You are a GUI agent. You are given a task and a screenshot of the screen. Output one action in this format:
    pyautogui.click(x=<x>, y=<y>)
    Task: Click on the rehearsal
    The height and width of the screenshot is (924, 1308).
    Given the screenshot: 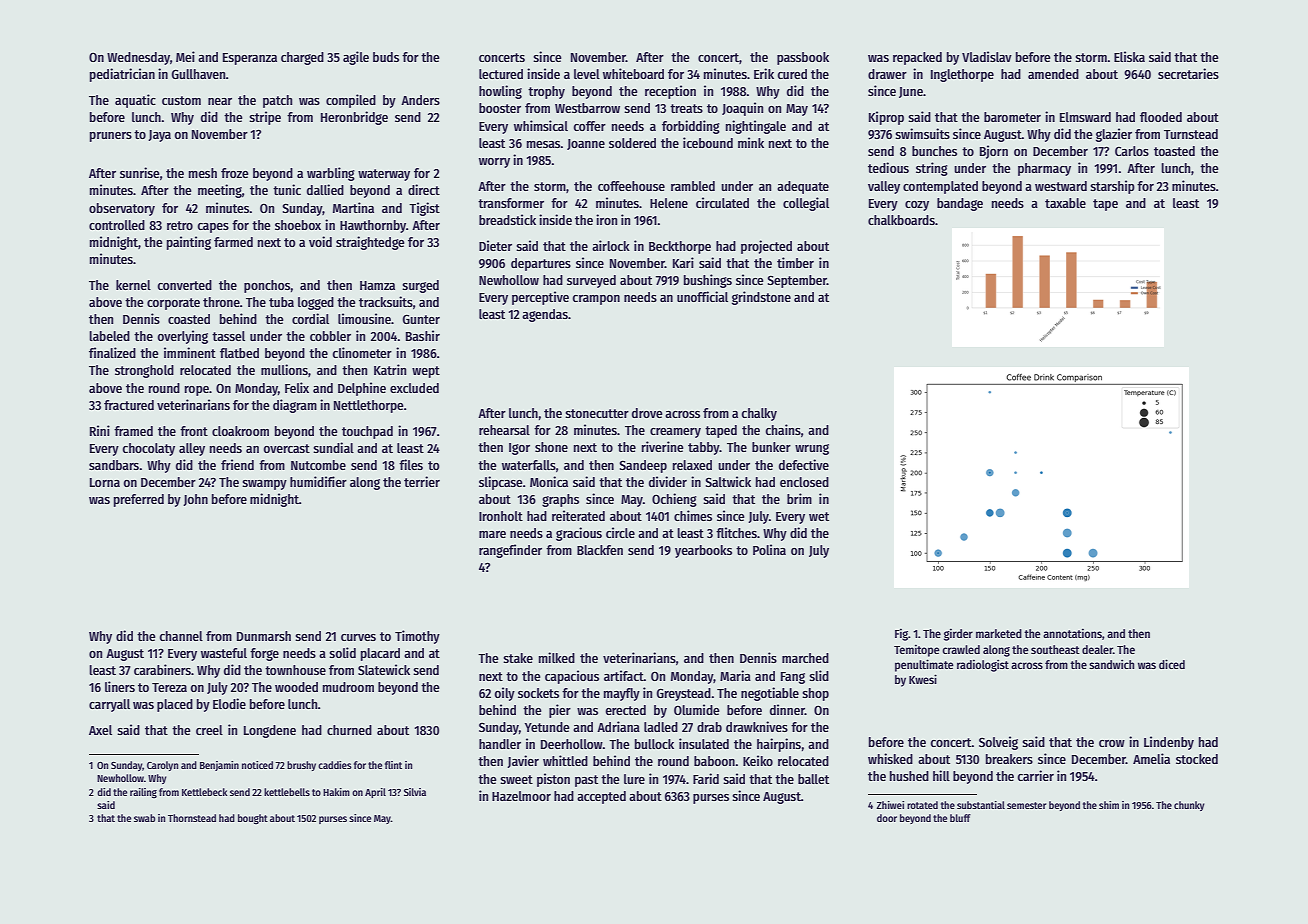 What is the action you would take?
    pyautogui.click(x=504, y=430)
